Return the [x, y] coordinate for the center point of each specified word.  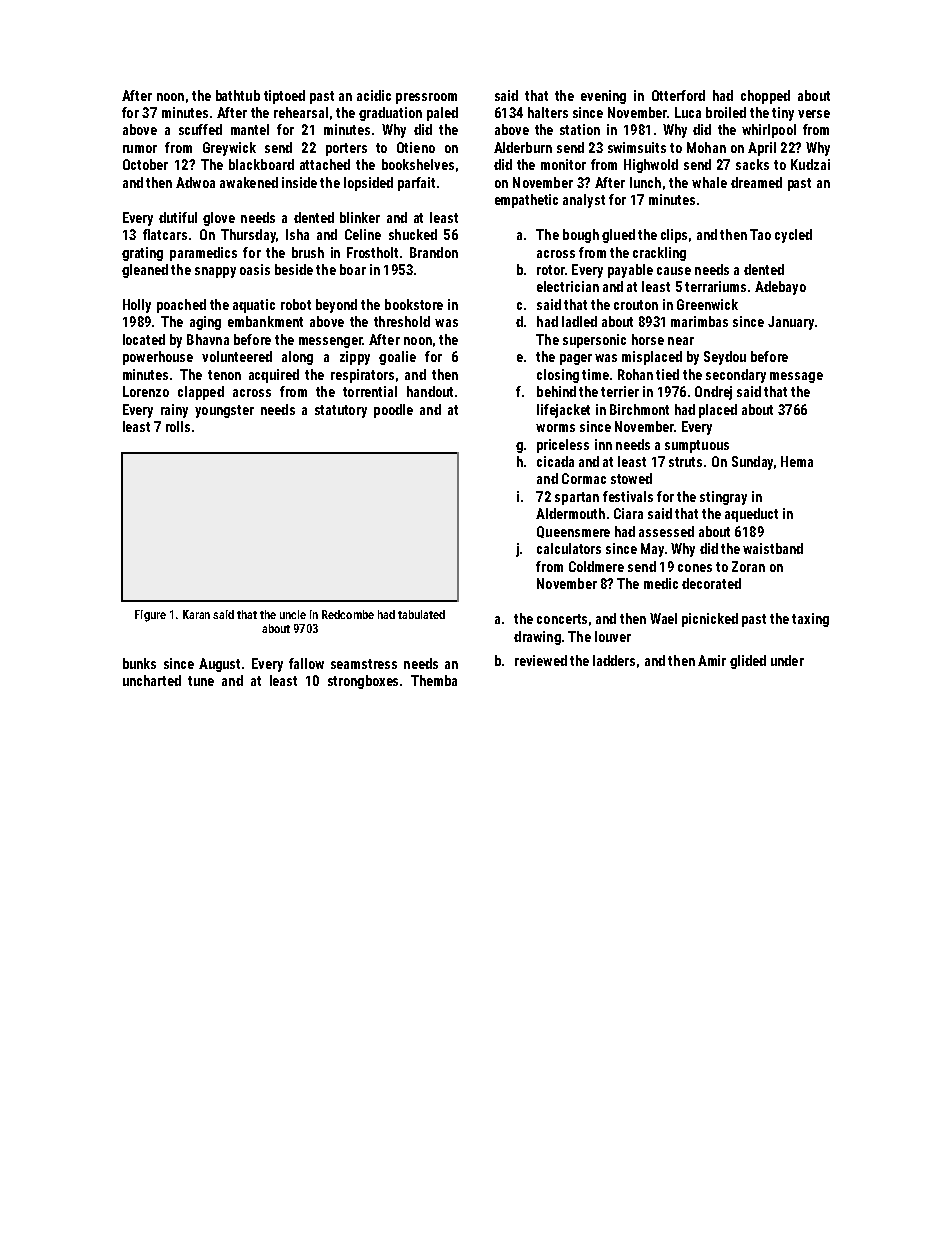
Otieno [416, 147]
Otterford [678, 95]
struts [685, 462]
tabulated [421, 614]
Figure [150, 616]
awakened [249, 182]
